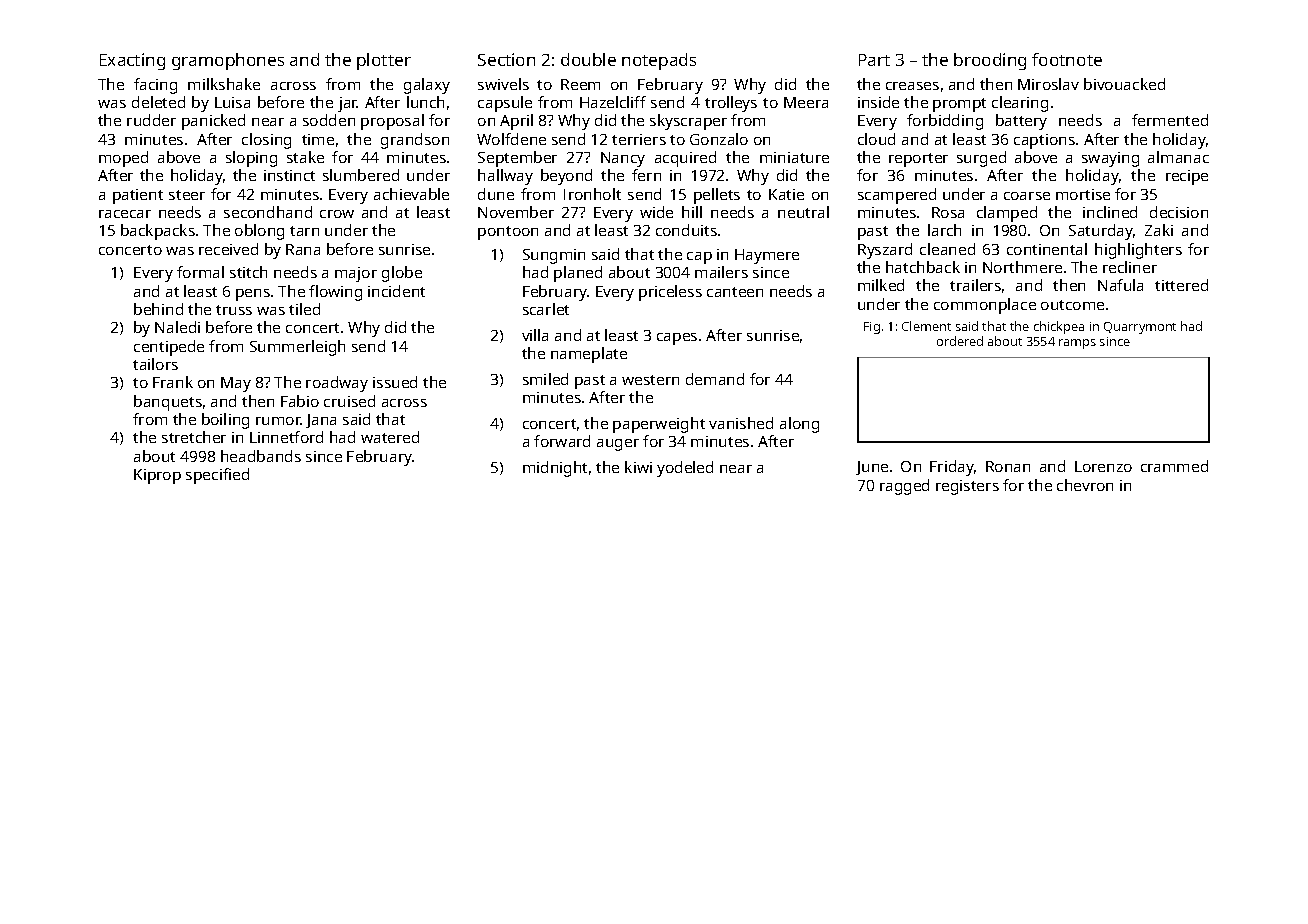  Describe the element at coordinates (803, 212) in the page. I see `neutral` at that location.
